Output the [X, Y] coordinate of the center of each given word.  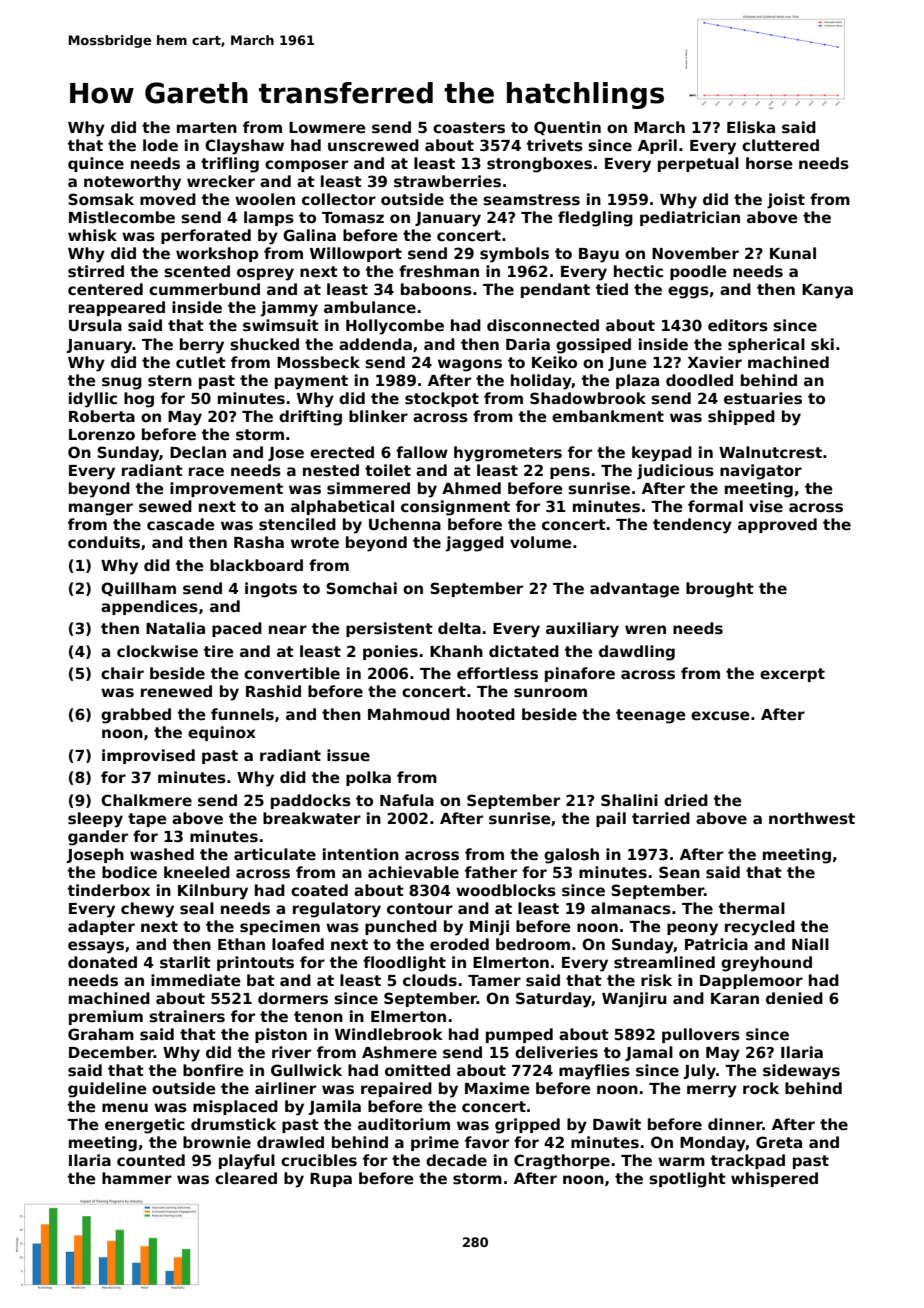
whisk [92, 235]
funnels [242, 714]
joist [786, 201]
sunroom [550, 692]
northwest [812, 818]
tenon [318, 1016]
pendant [555, 290]
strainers [187, 1016]
